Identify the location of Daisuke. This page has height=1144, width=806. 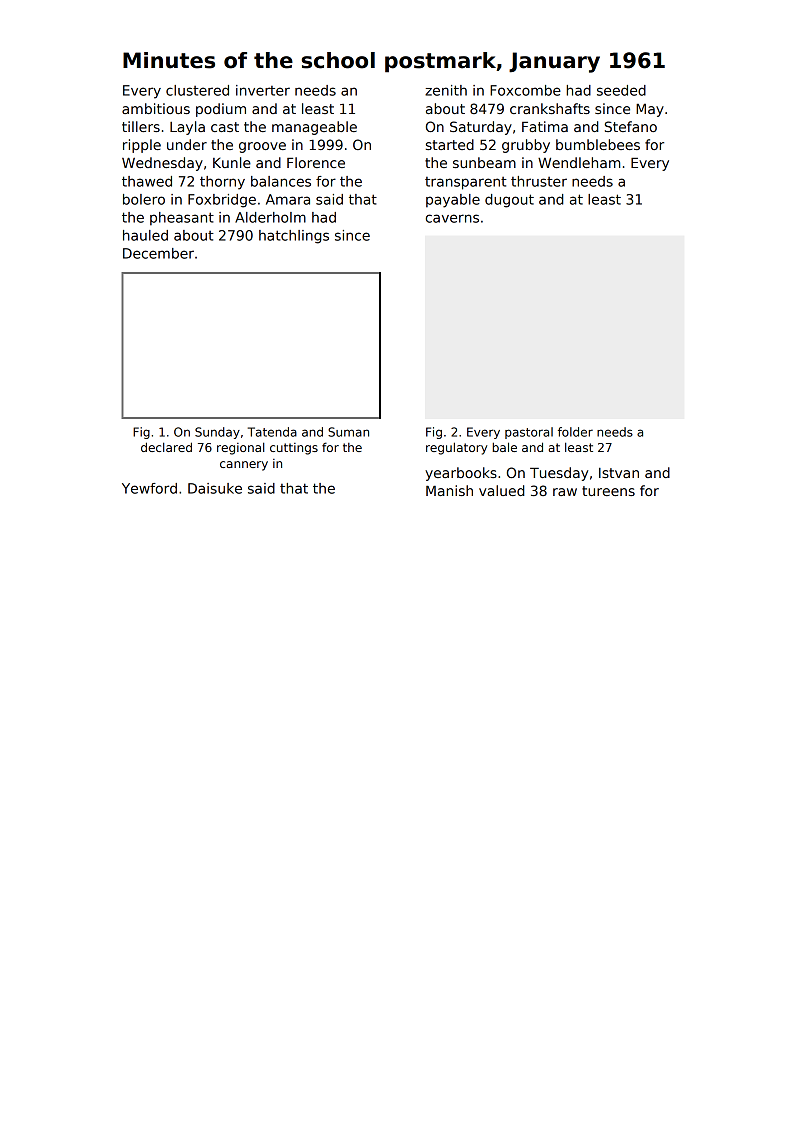
(215, 488).
